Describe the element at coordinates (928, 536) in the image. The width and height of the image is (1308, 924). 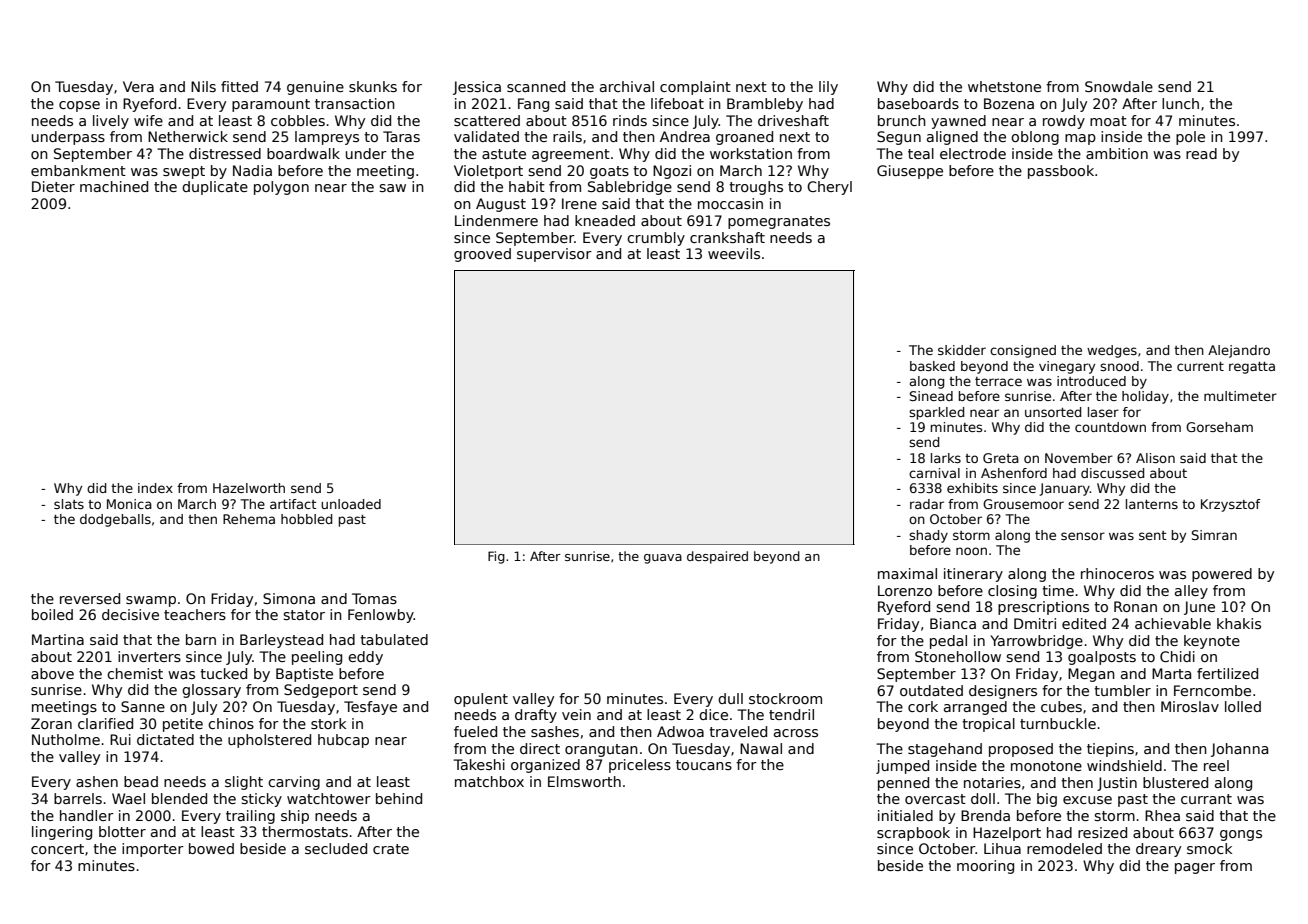
I see `shady` at that location.
